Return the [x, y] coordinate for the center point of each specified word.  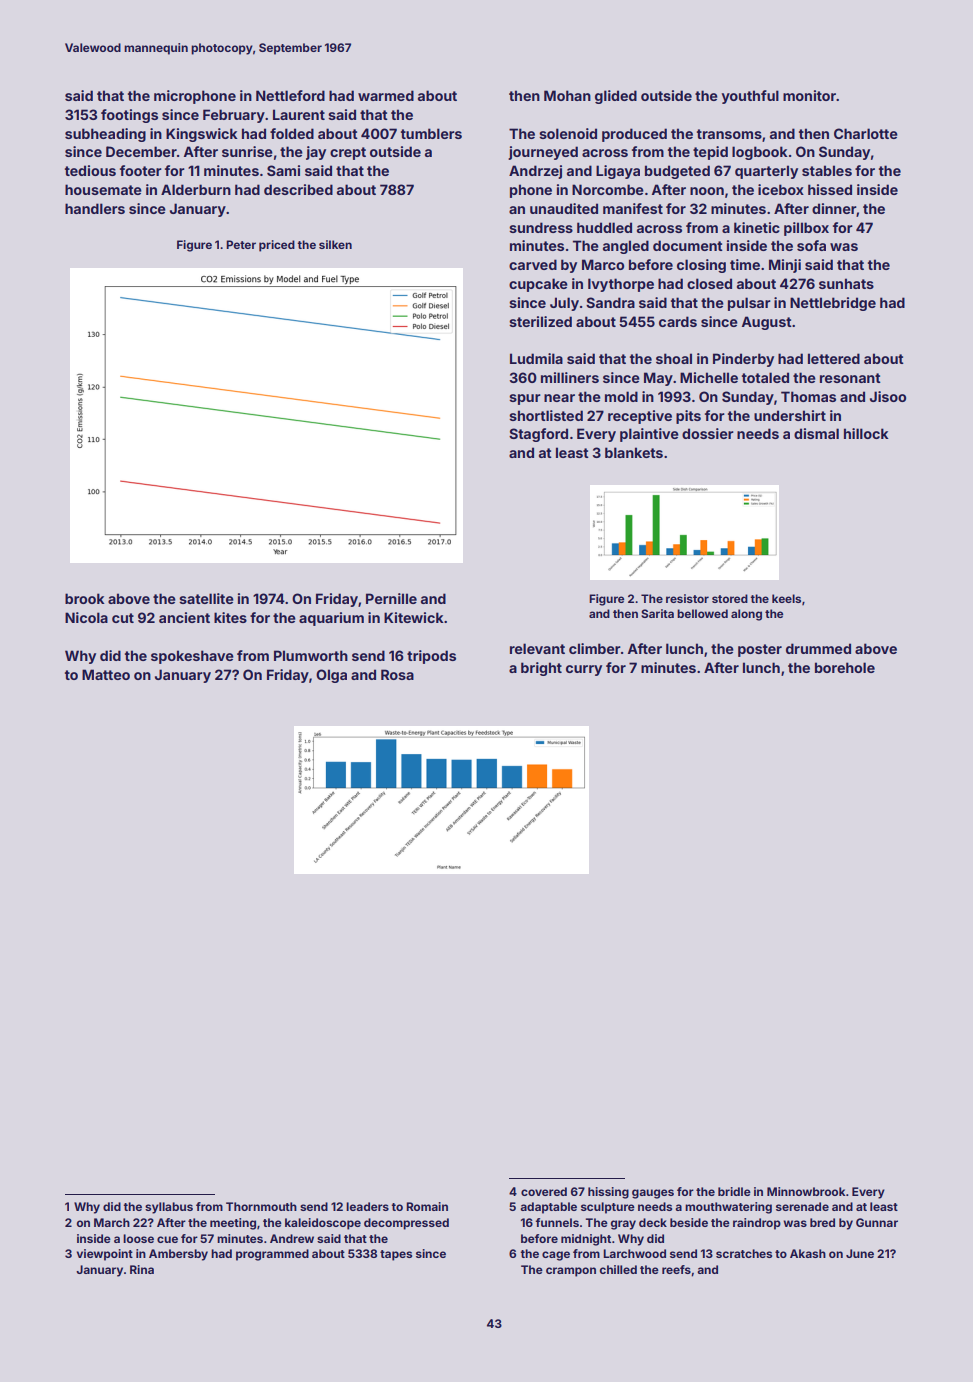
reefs [676, 1269]
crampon [571, 1272]
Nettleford [290, 95]
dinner [834, 208]
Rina [142, 1269]
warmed [386, 95]
